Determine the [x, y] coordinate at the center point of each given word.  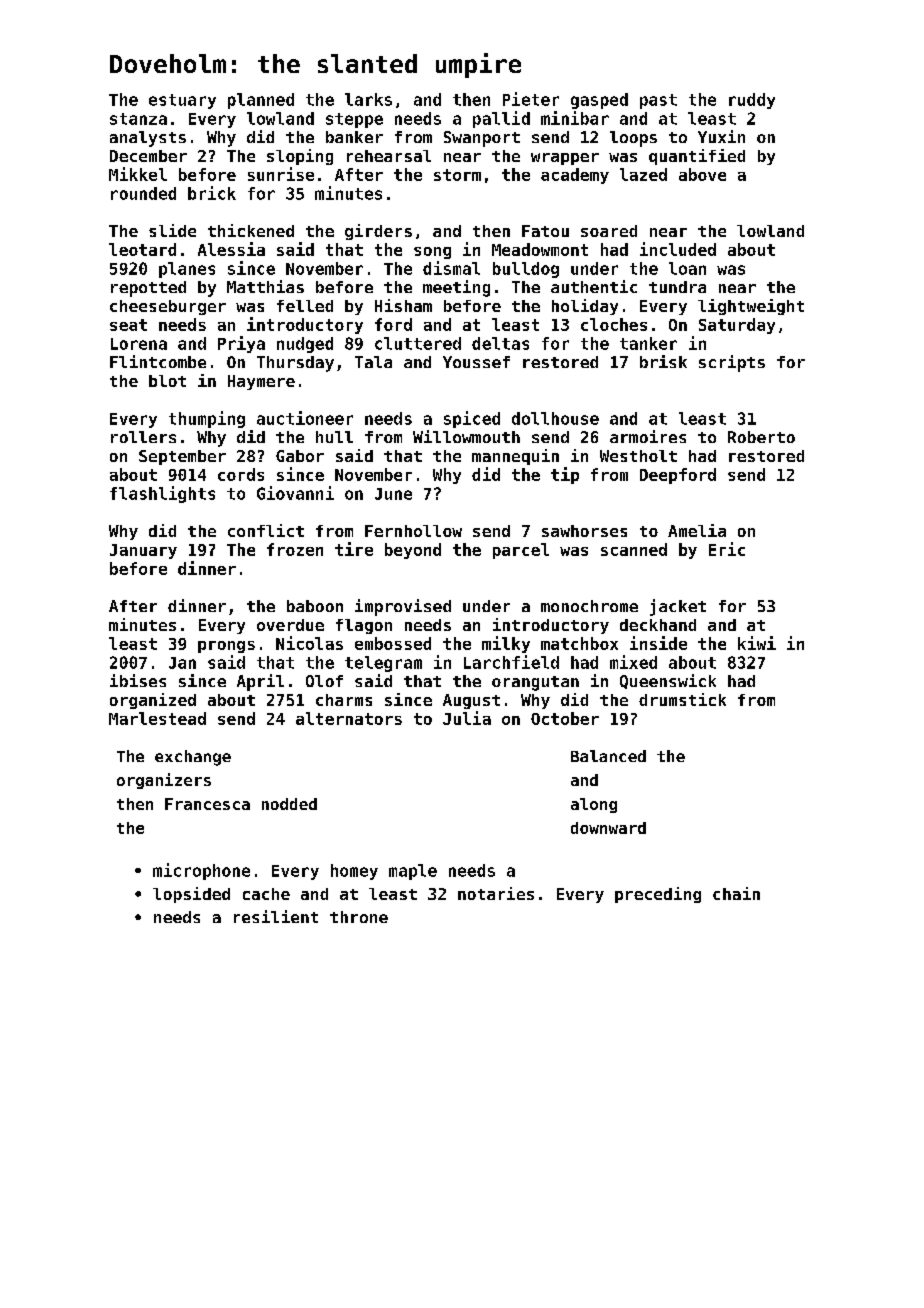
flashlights [162, 494]
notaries [496, 893]
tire [354, 549]
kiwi [757, 643]
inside [658, 643]
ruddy [752, 101]
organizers [164, 781]
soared [609, 231]
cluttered [418, 343]
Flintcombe [158, 361]
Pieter [531, 99]
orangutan [535, 683]
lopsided [191, 895]
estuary [182, 101]
